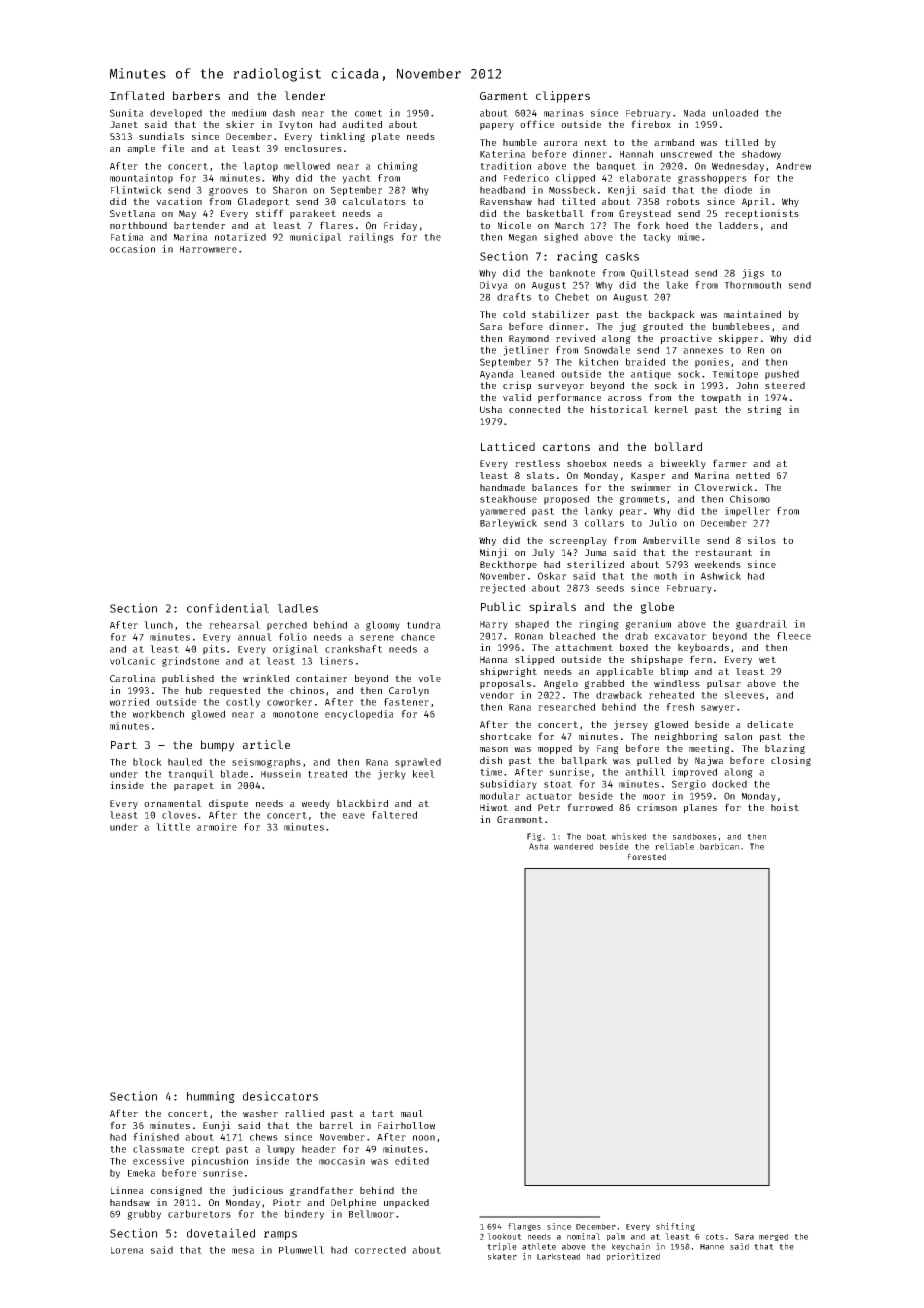  Describe the element at coordinates (502, 1256) in the document. I see `skater` at that location.
